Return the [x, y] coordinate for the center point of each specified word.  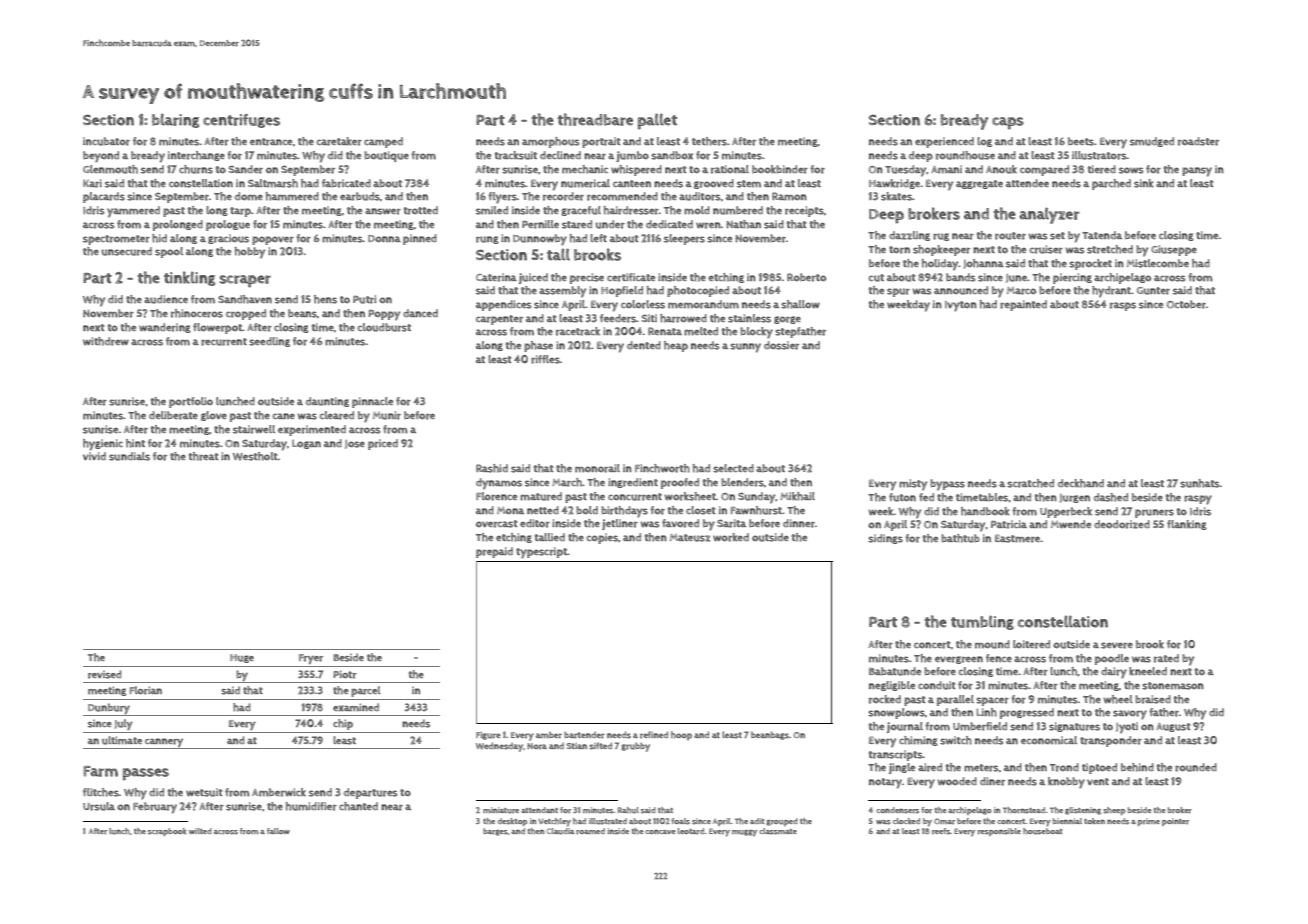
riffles [545, 359]
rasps [1123, 306]
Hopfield [622, 291]
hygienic [103, 445]
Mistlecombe [1158, 263]
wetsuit [204, 792]
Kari [92, 183]
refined [654, 735]
